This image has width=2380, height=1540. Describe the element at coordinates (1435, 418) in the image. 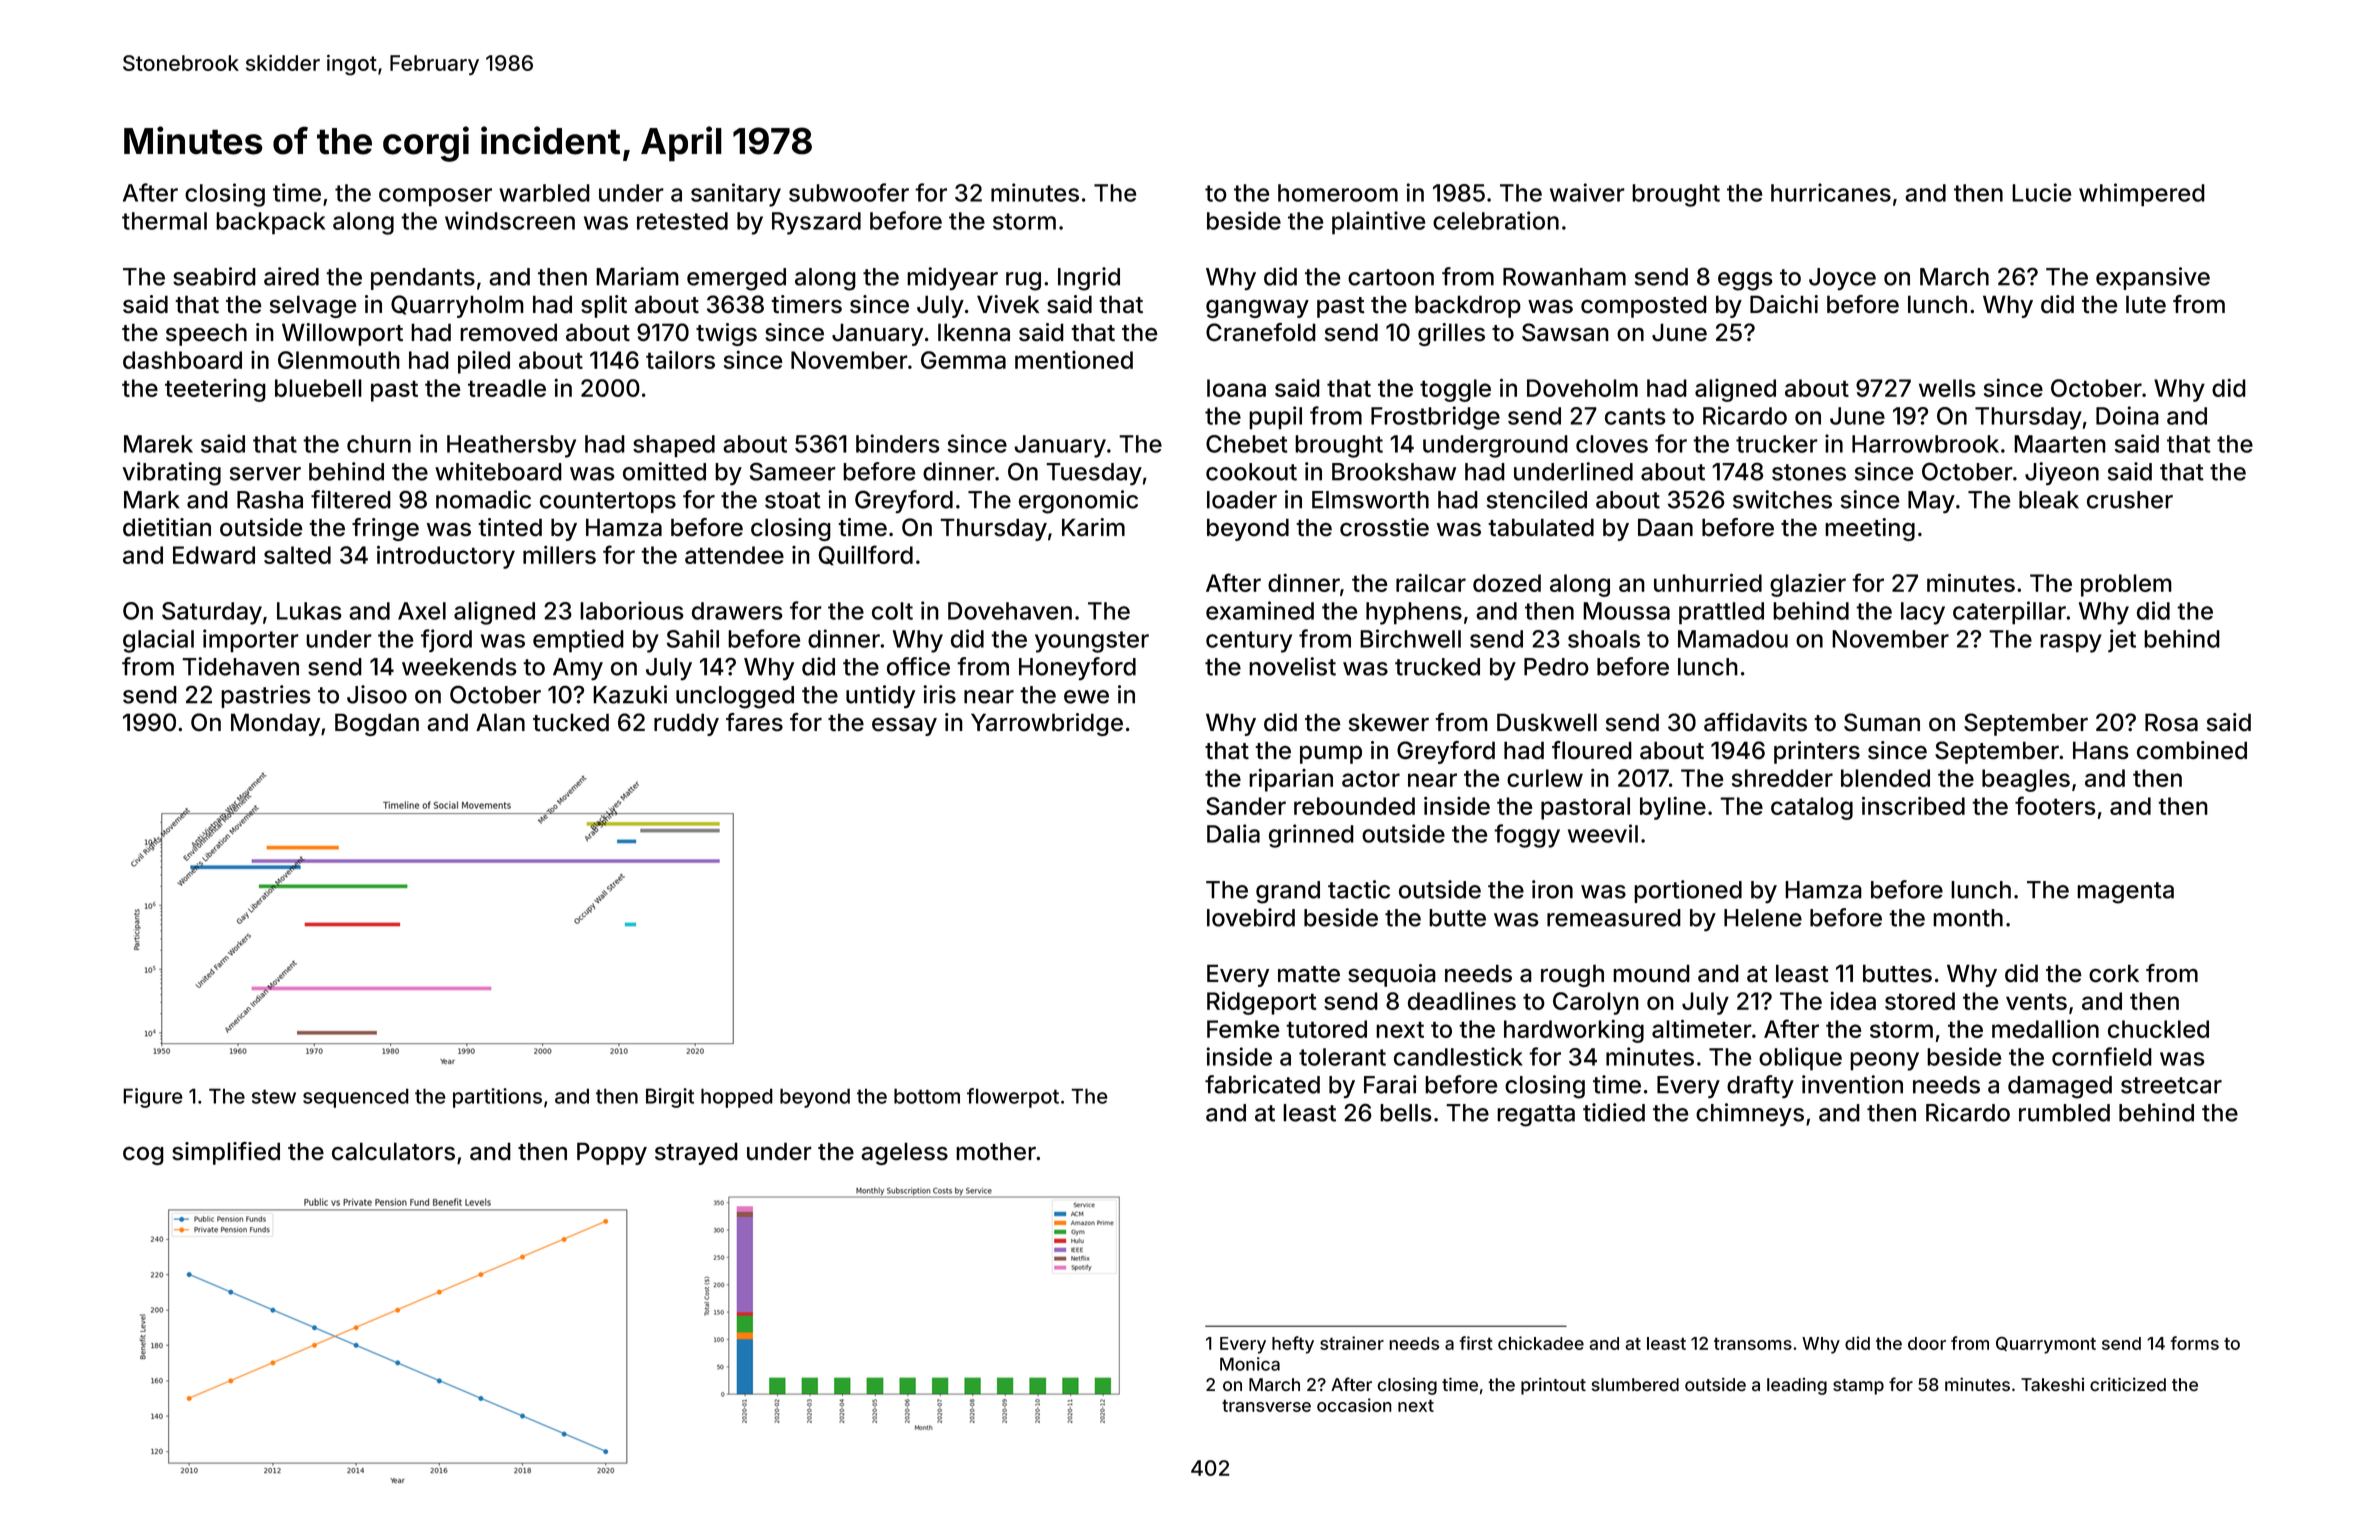

I see `Frostbridge` at that location.
